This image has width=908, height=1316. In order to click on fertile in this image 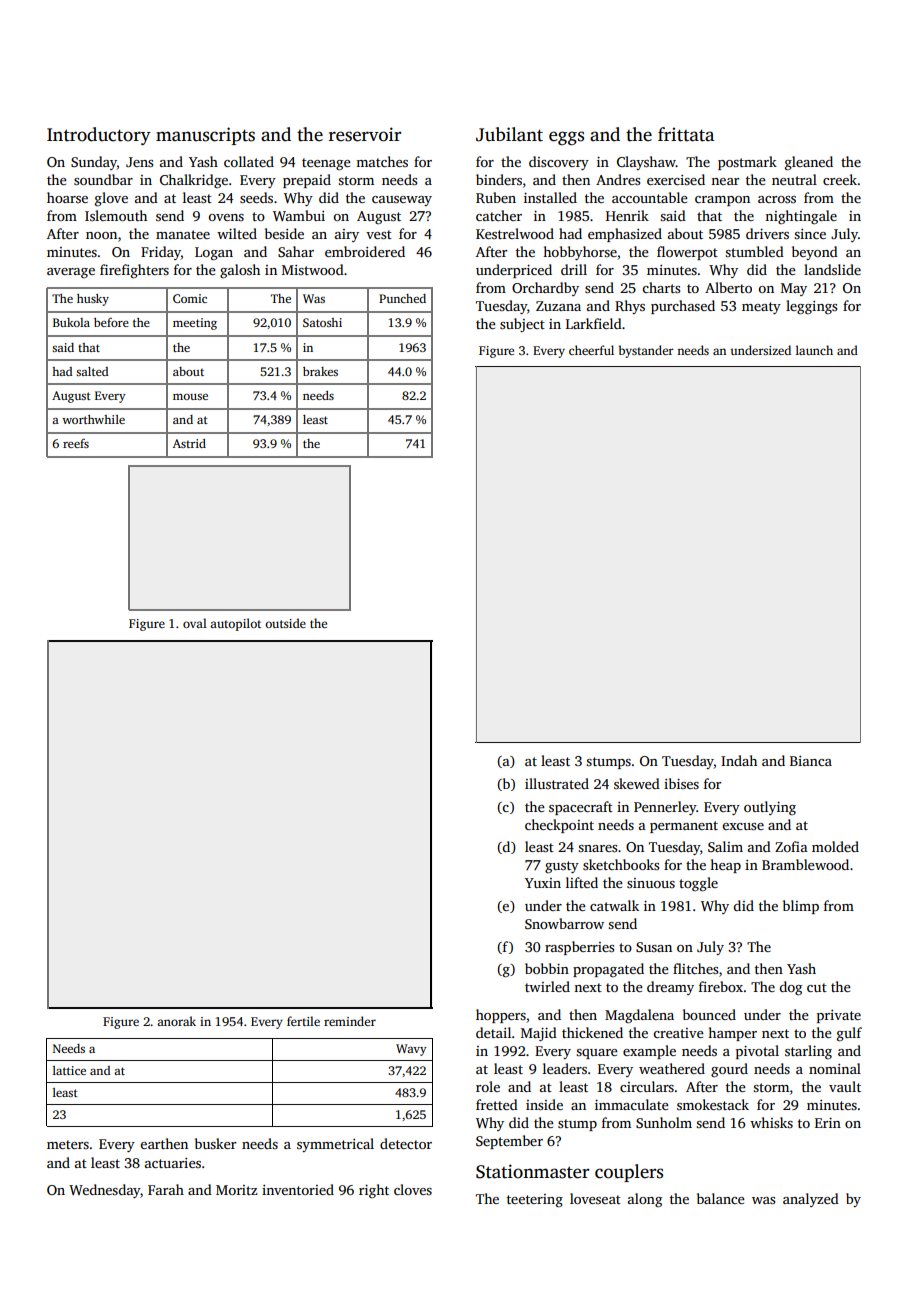, I will do `click(303, 1021)`.
